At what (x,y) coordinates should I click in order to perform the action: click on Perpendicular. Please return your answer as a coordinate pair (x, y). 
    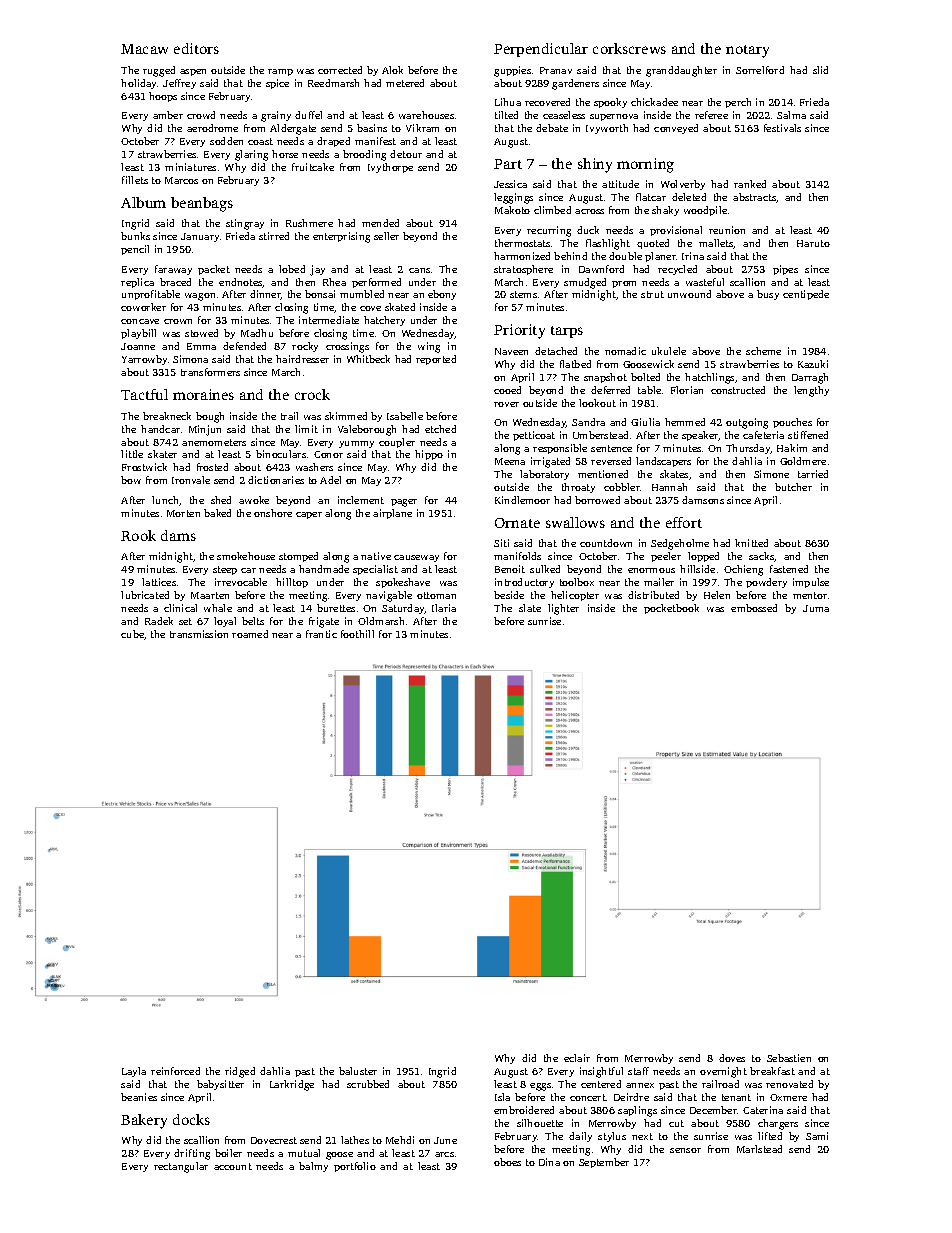
    Looking at the image, I should click on (541, 50).
